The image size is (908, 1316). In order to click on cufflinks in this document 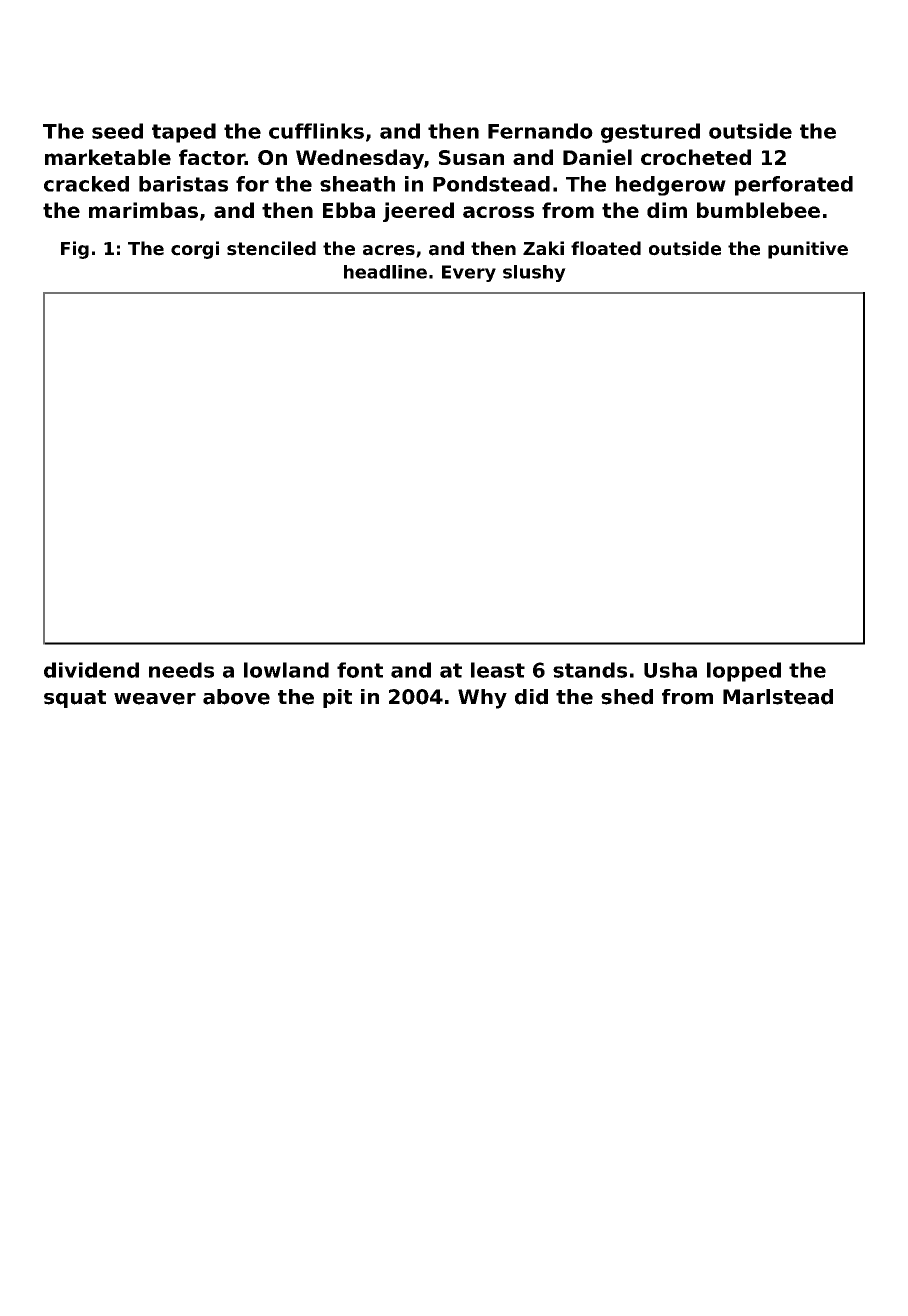, I will do `click(316, 131)`.
